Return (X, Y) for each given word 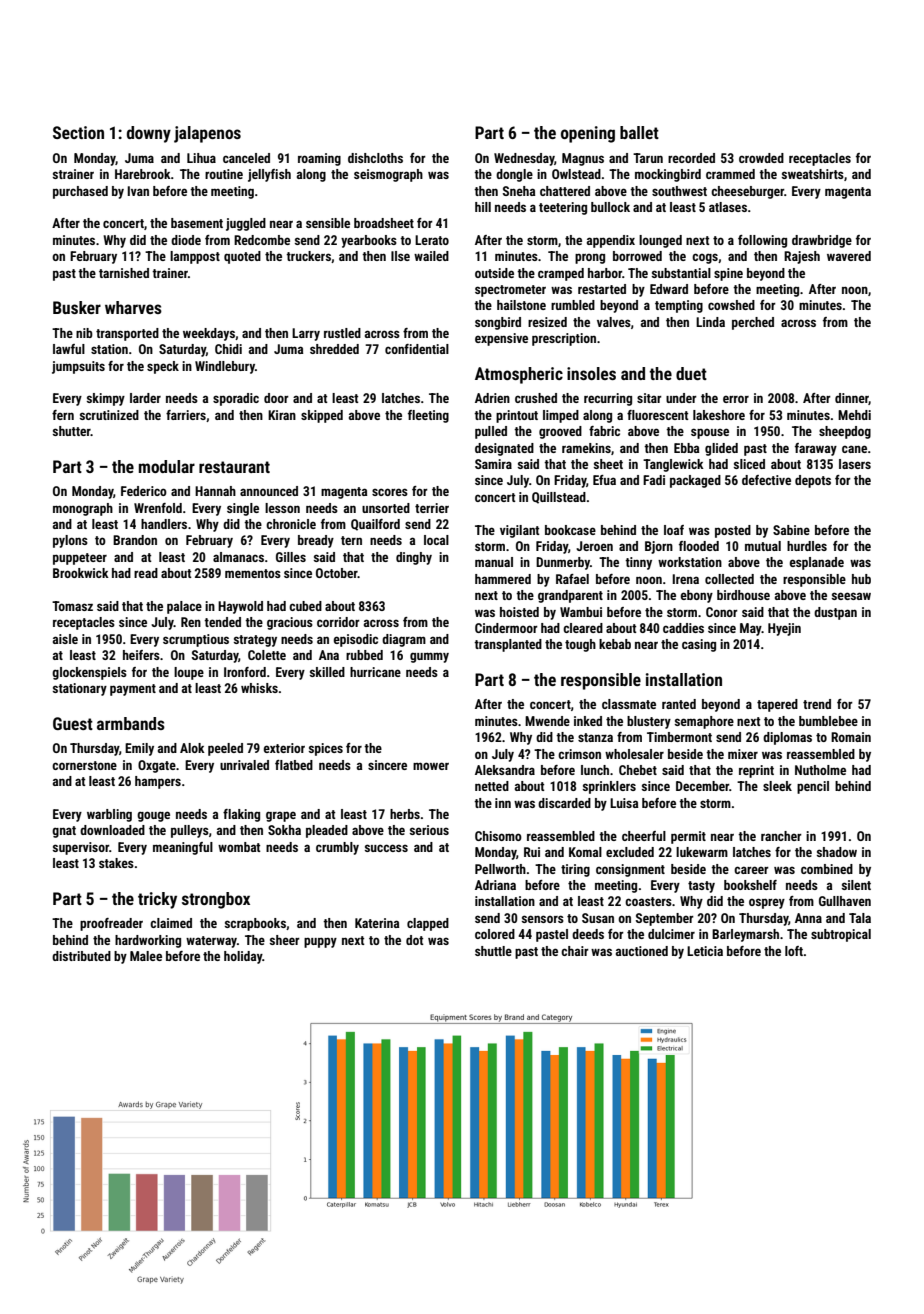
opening (588, 134)
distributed (81, 956)
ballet (639, 132)
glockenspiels (89, 673)
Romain (851, 737)
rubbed (364, 655)
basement (197, 223)
